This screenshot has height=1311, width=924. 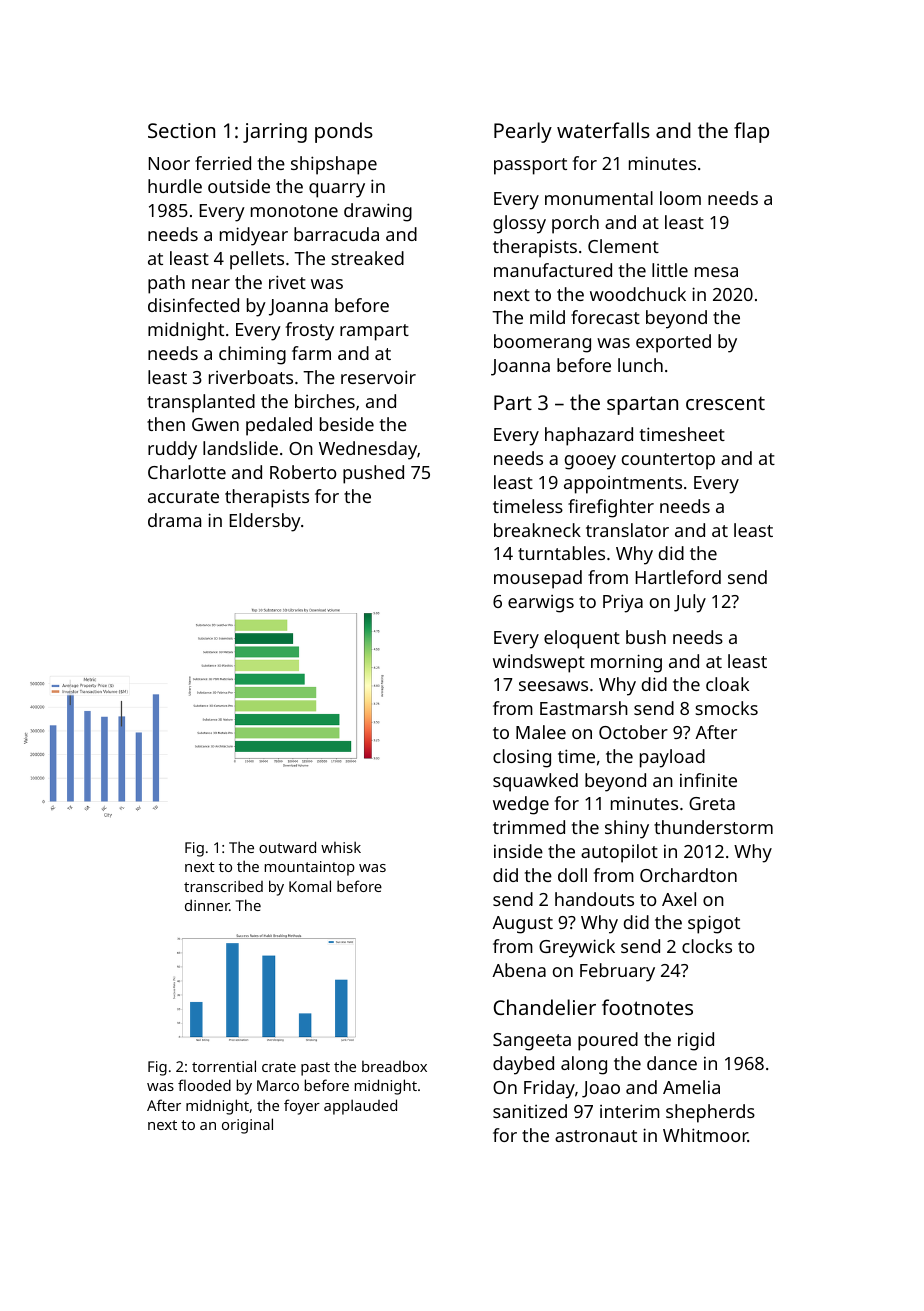 What do you see at coordinates (640, 365) in the screenshot?
I see `lunch` at bounding box center [640, 365].
